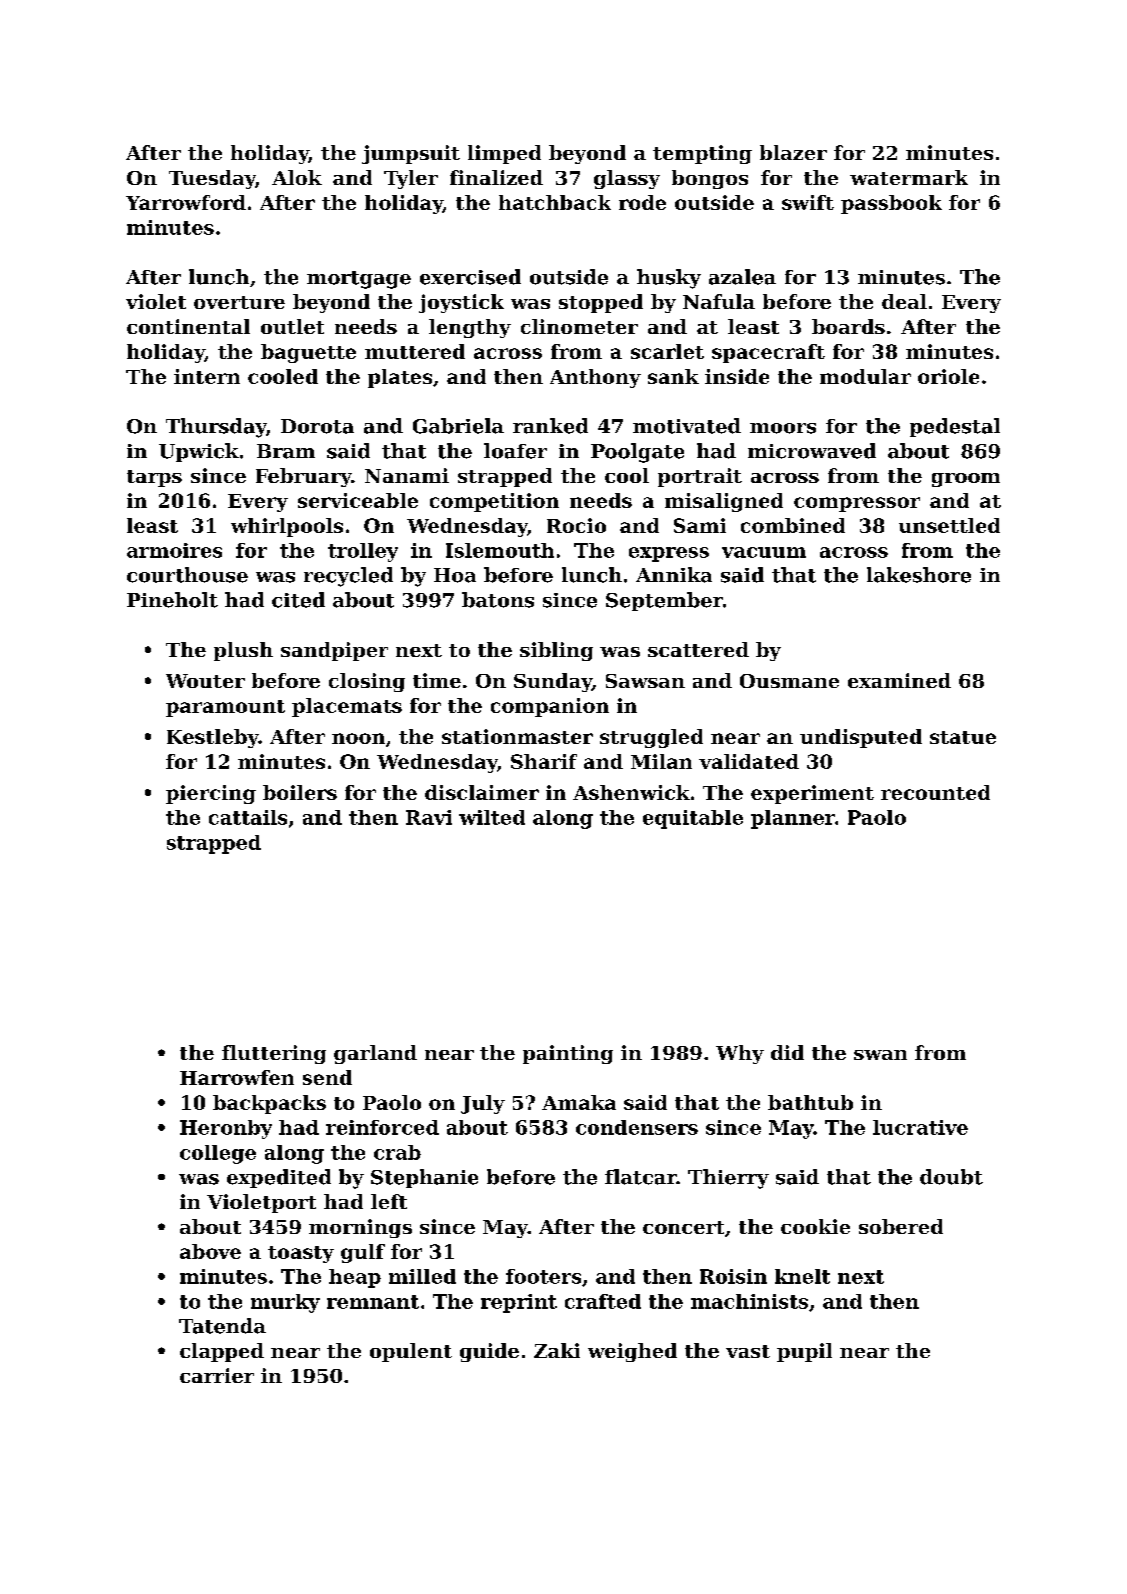 This page has height=1594, width=1127. I want to click on Zaki, so click(557, 1350).
